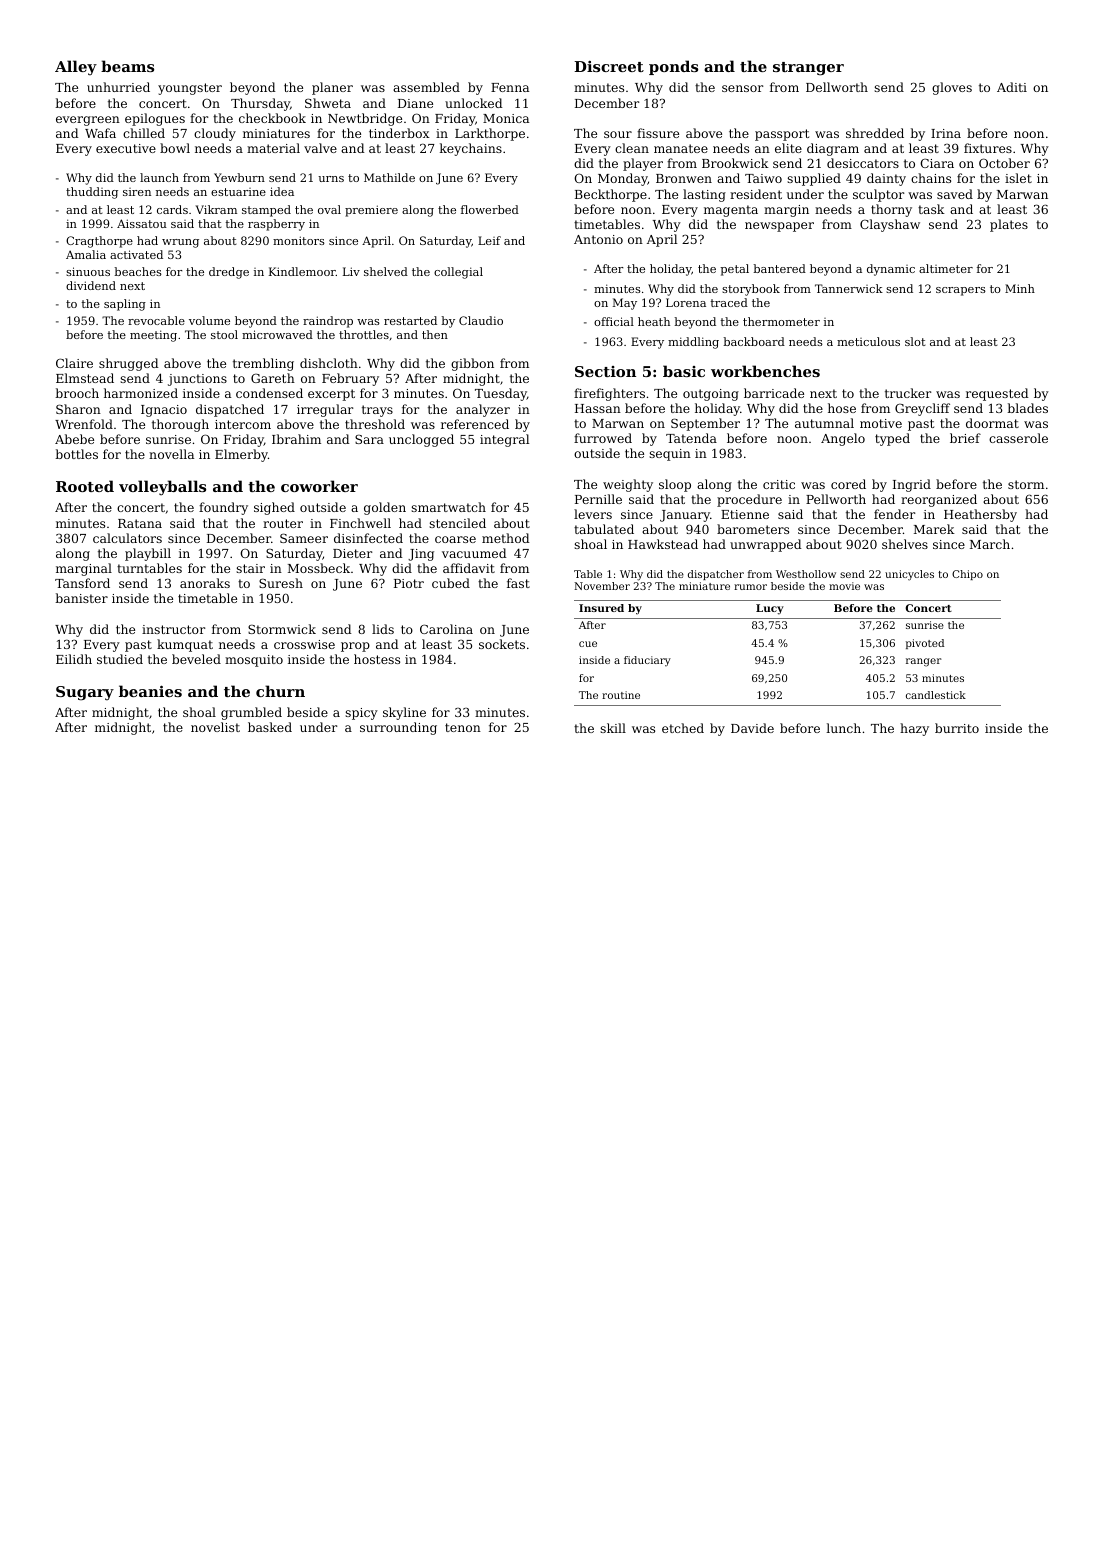 This document has width=1104, height=1561. I want to click on ponds, so click(673, 67).
